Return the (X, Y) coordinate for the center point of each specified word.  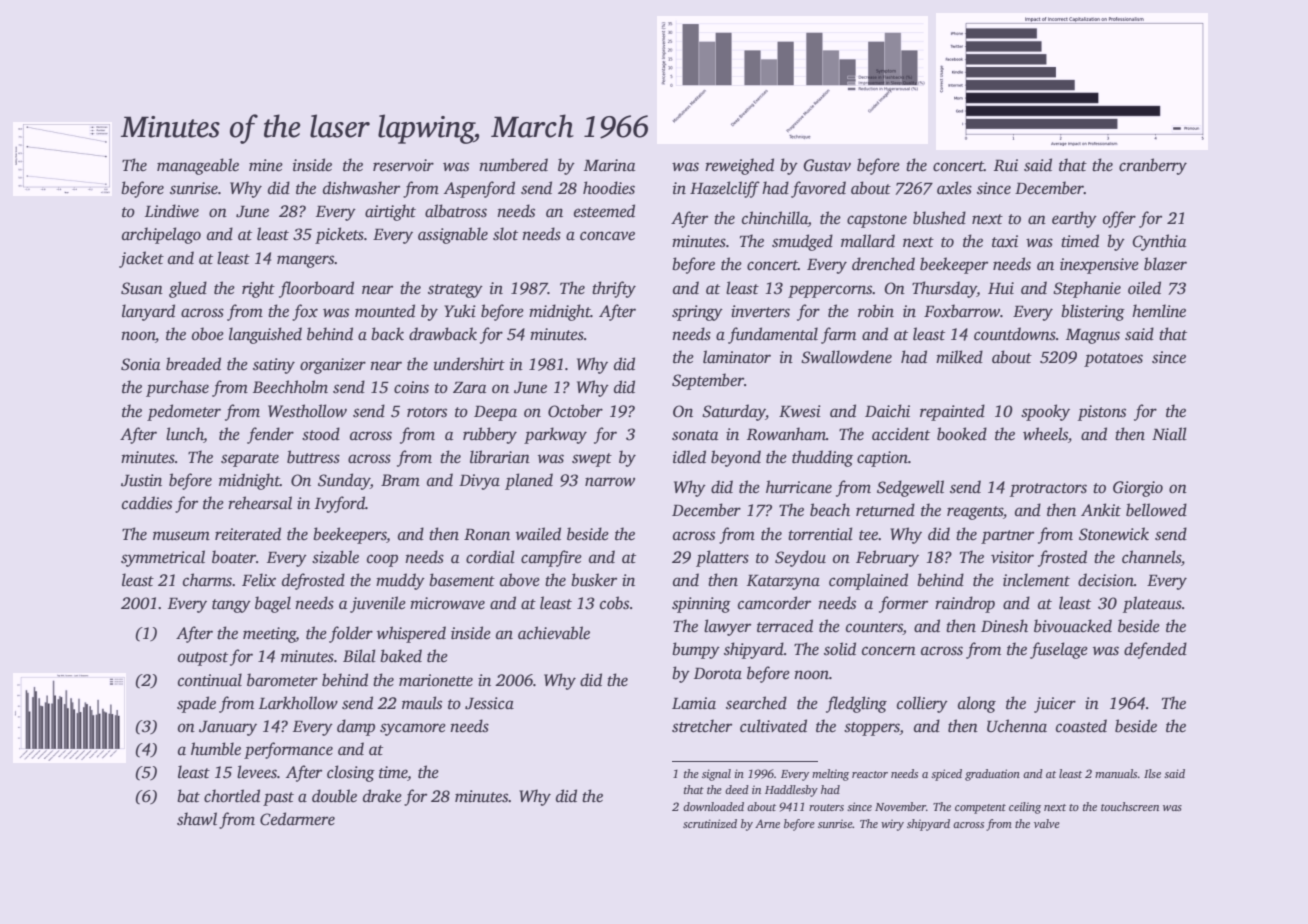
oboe (208, 334)
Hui (1001, 288)
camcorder (774, 603)
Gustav (827, 165)
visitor (1012, 557)
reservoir (403, 165)
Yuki (460, 310)
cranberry (1153, 166)
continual (210, 680)
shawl (197, 819)
